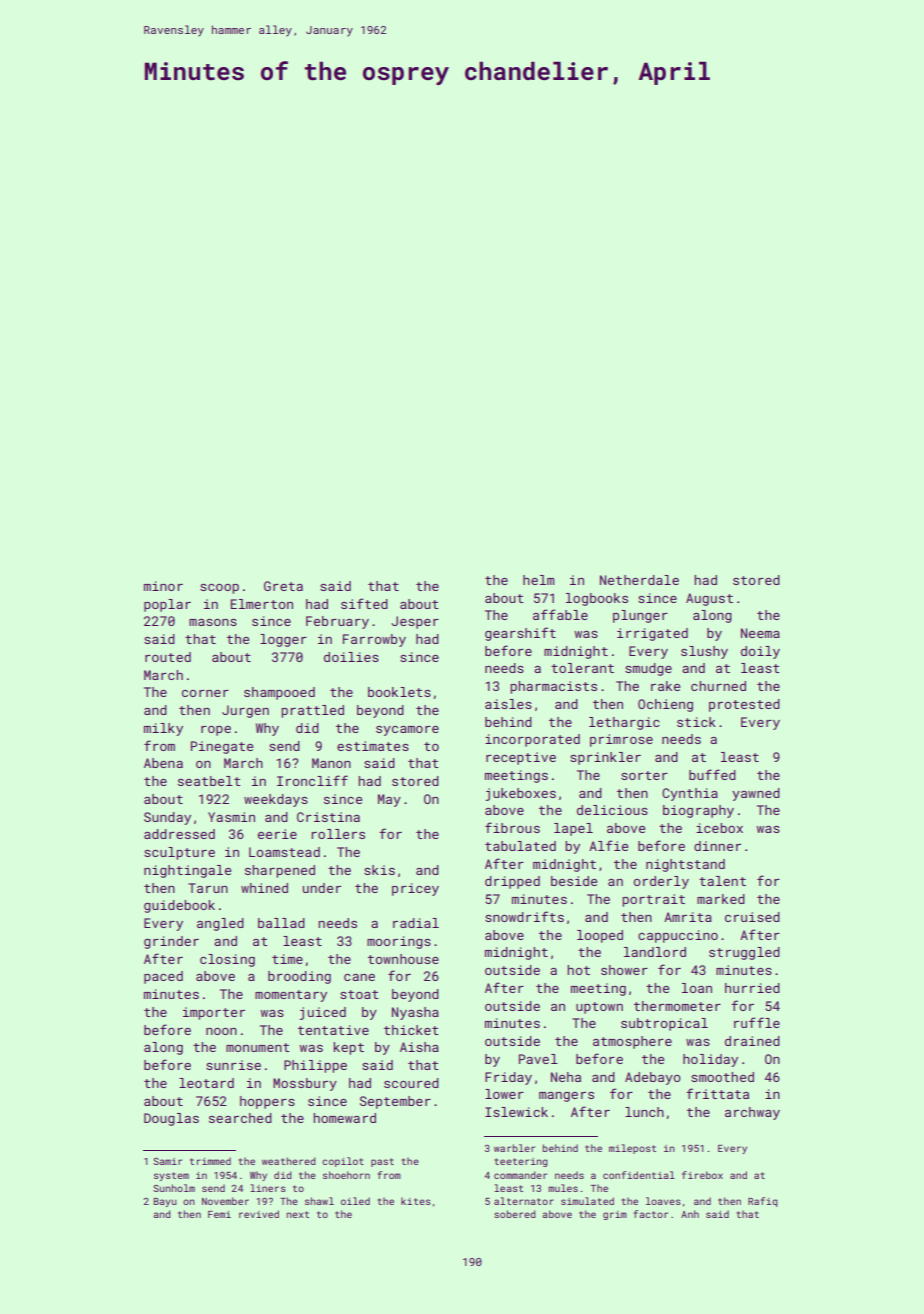 The height and width of the image is (1314, 924). I want to click on addressed, so click(179, 834).
